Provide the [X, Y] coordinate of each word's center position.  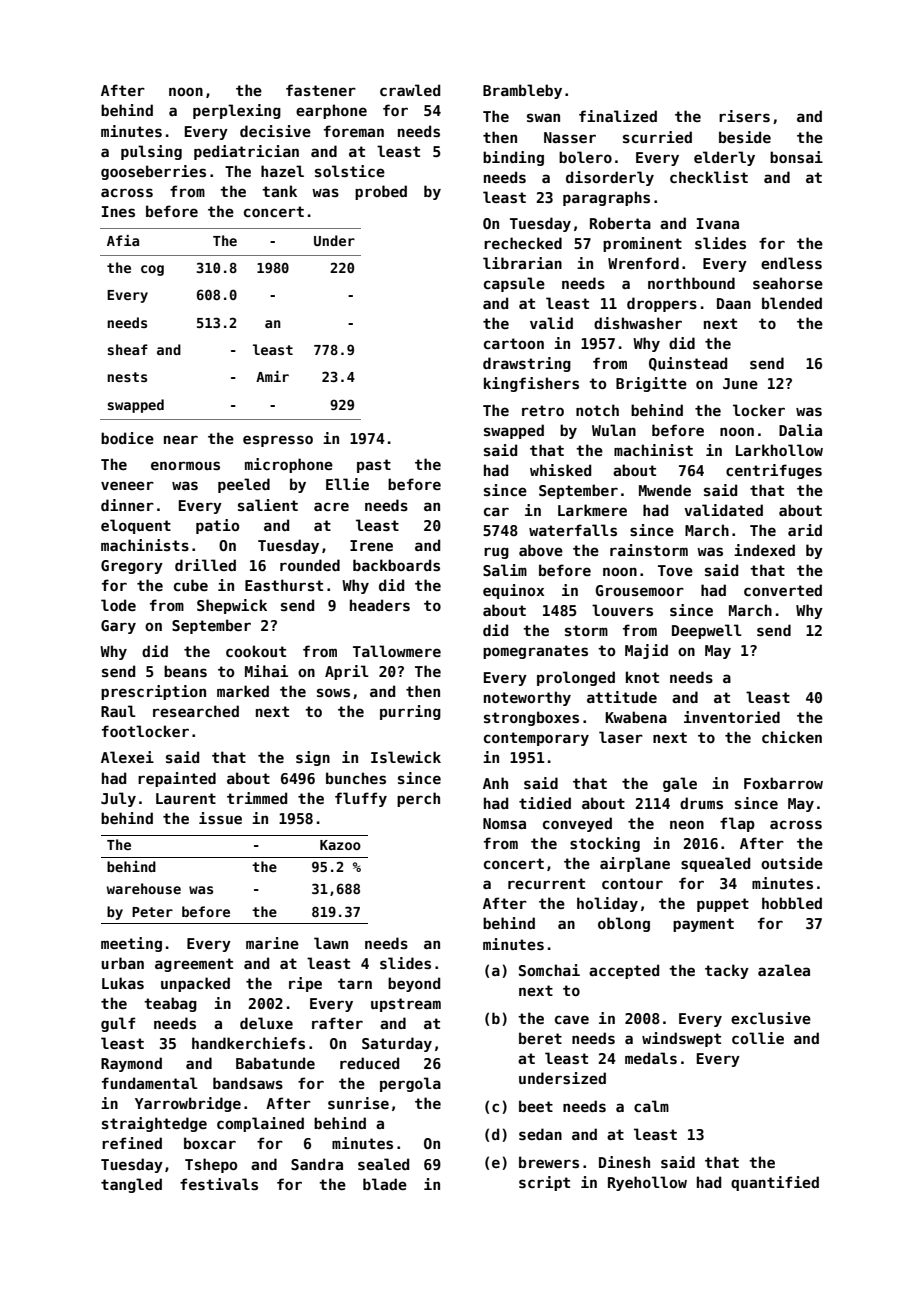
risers [744, 116]
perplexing [237, 111]
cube [191, 585]
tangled [131, 1185]
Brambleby [522, 91]
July [118, 799]
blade [385, 1184]
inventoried [732, 717]
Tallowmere [397, 651]
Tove [675, 570]
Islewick [406, 757]
